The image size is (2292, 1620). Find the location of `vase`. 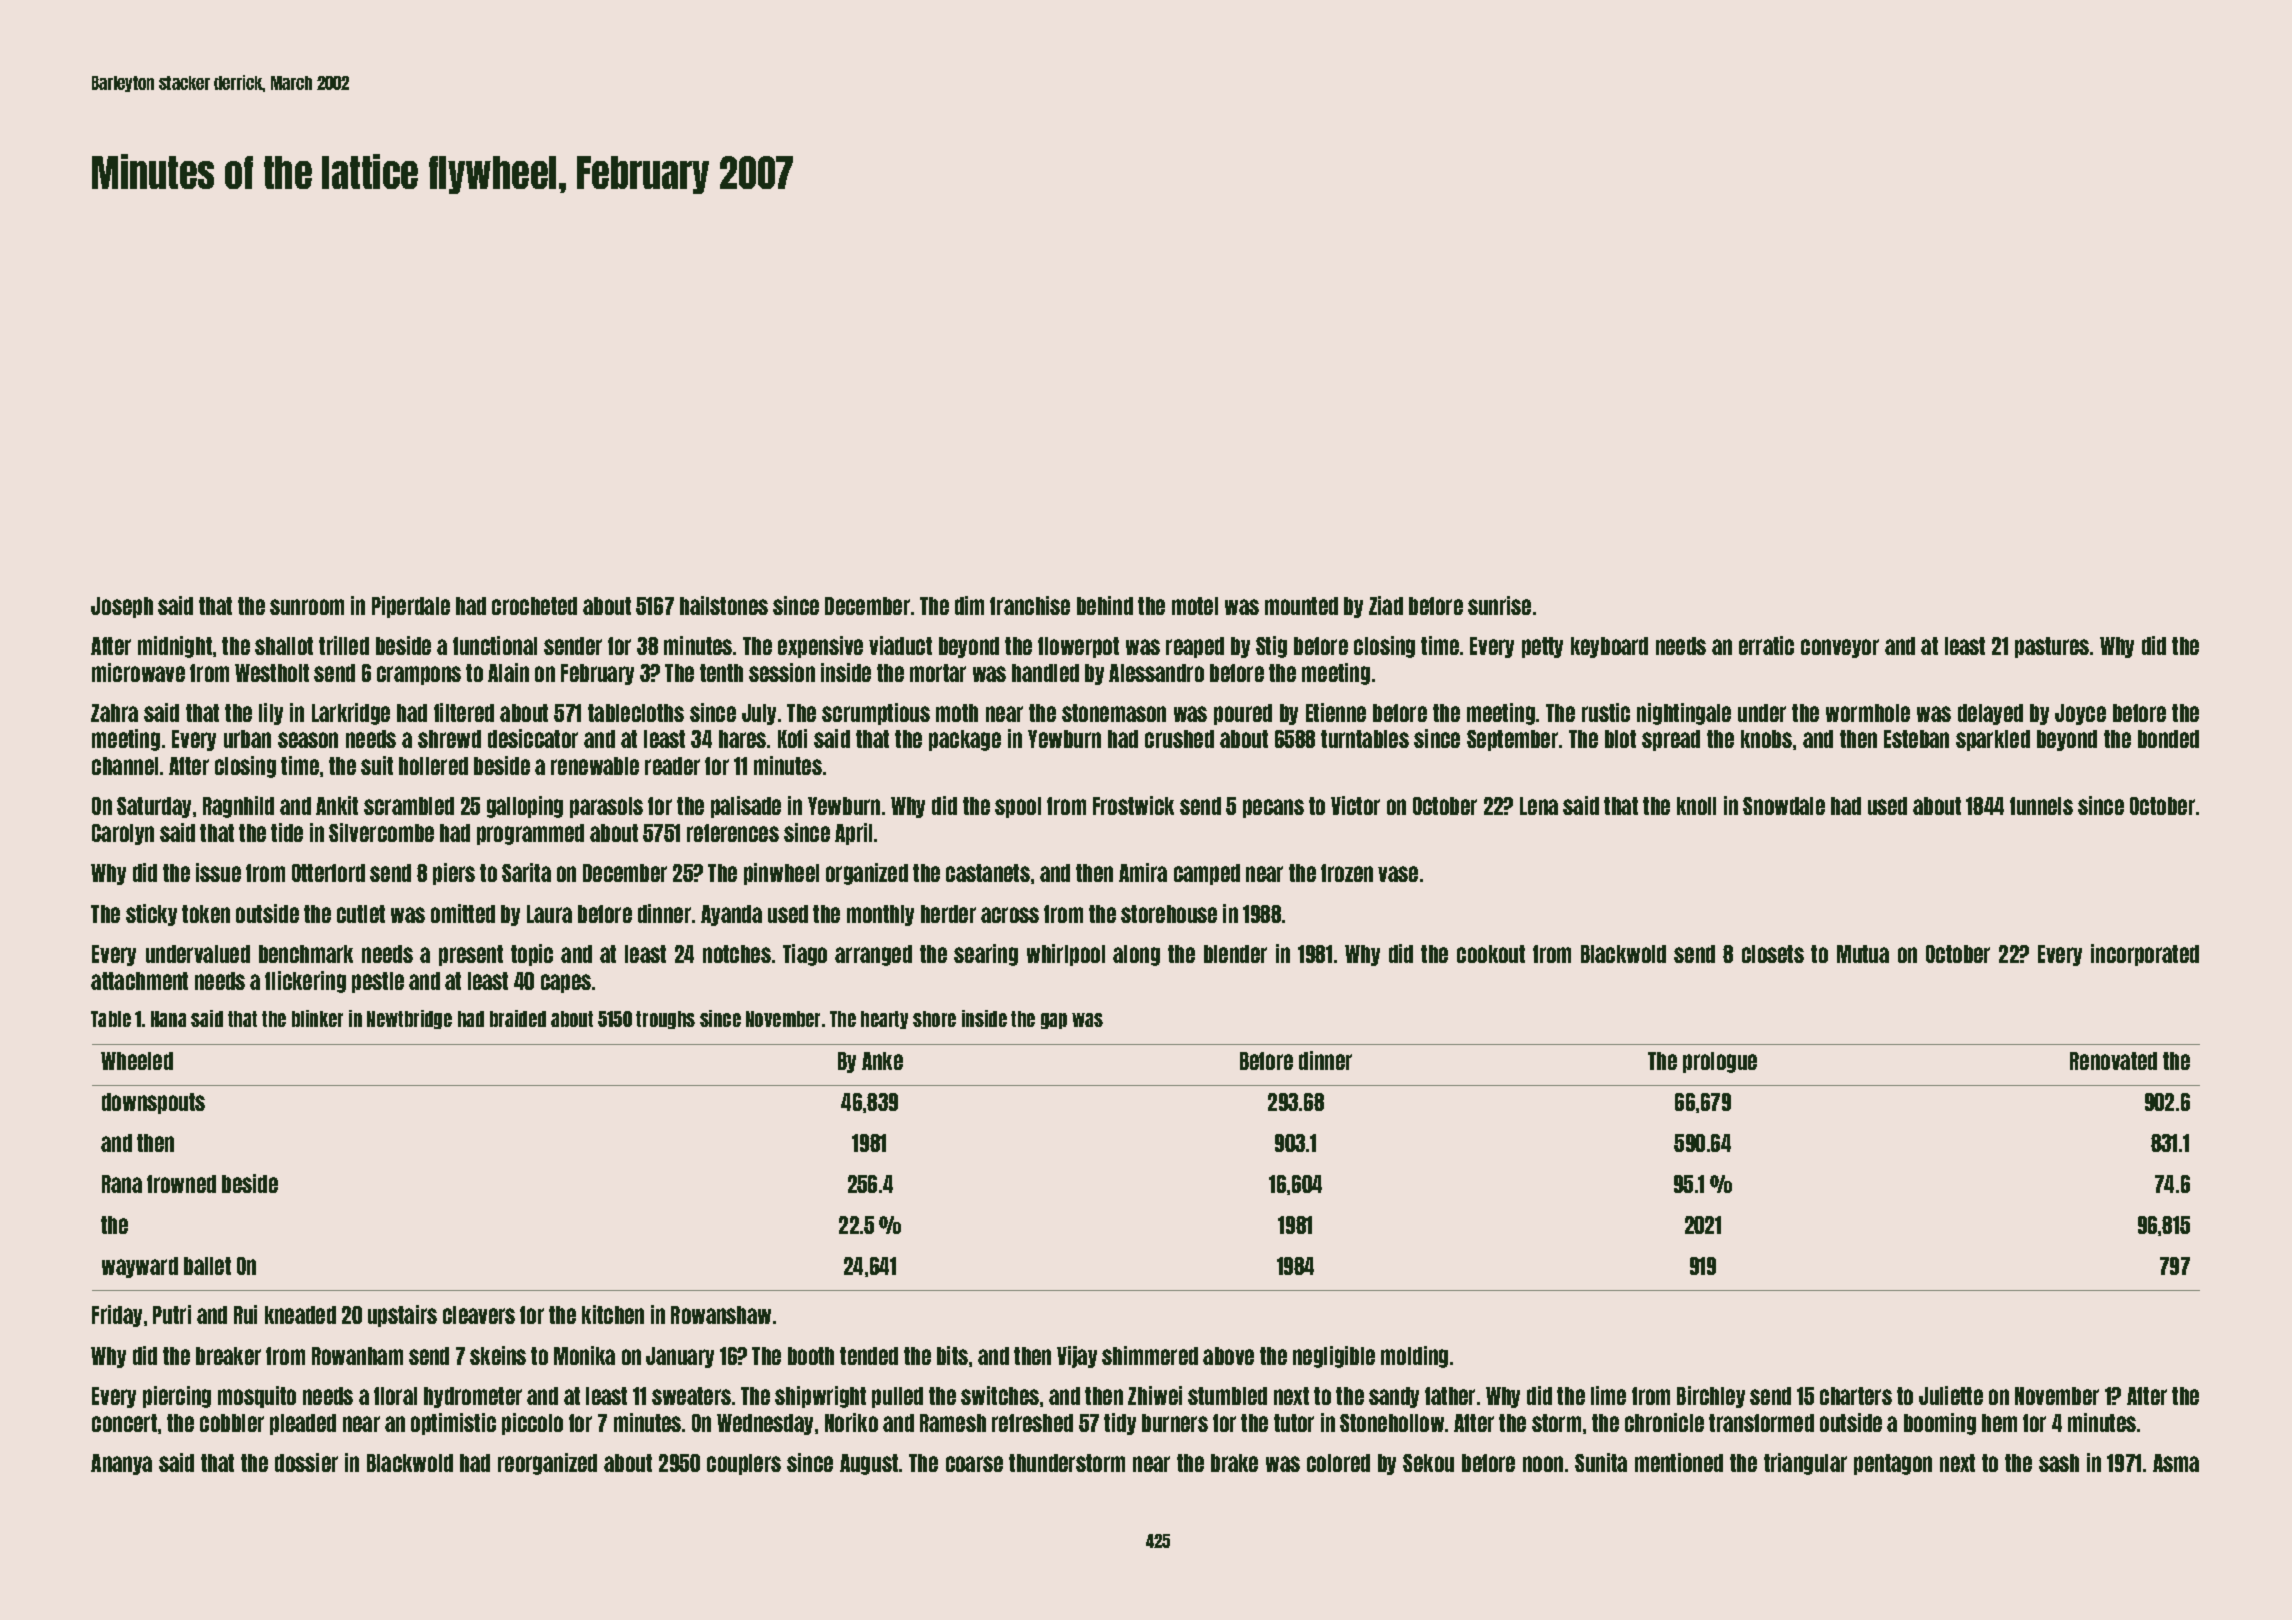

vase is located at coordinates (1398, 874).
